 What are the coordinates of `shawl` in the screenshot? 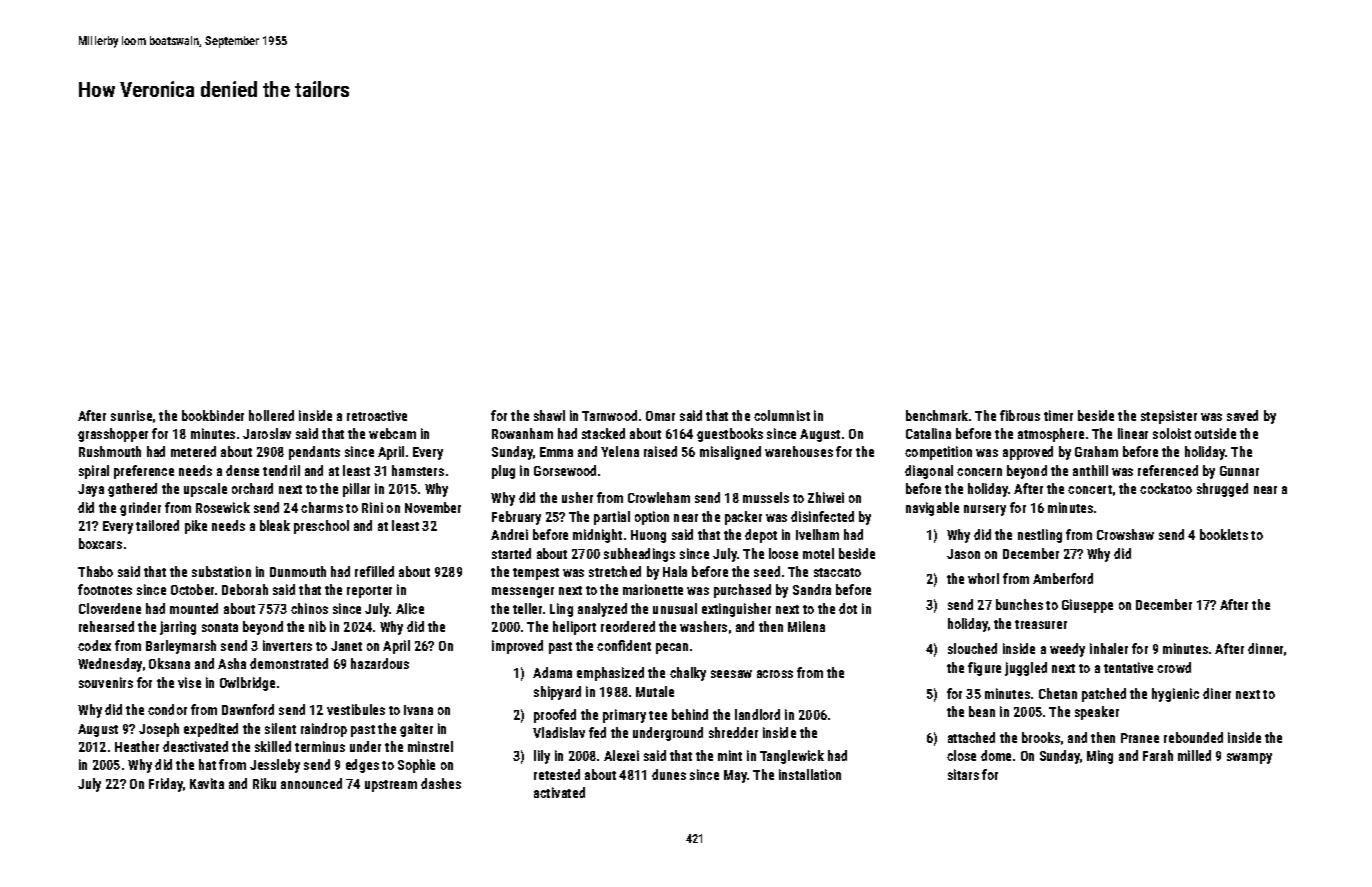 It's located at (549, 415).
